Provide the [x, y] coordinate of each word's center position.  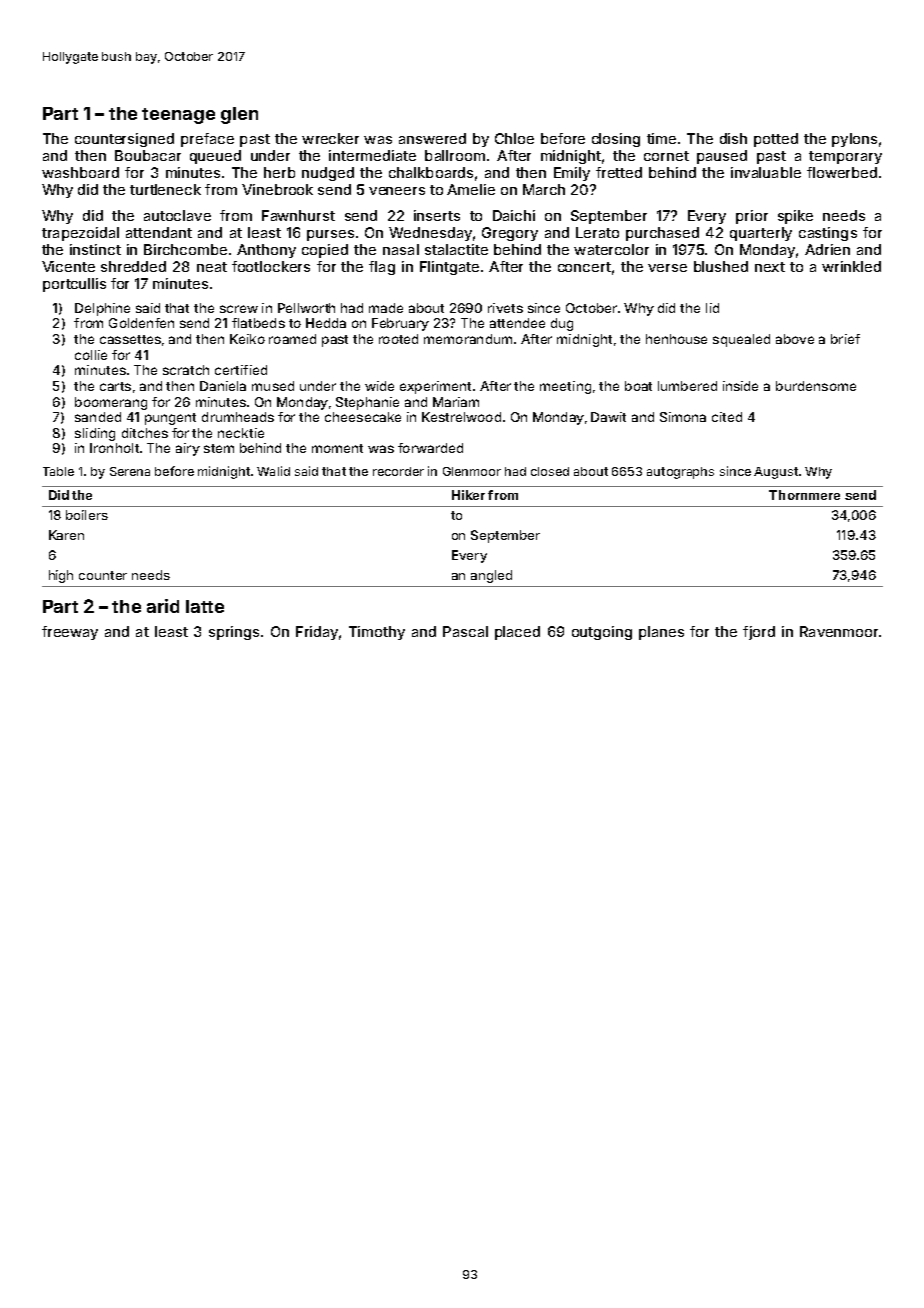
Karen [66, 535]
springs [234, 633]
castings [828, 234]
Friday [317, 633]
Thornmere [804, 495]
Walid [273, 471]
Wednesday [430, 234]
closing [616, 140]
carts [115, 386]
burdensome [816, 386]
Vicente [68, 266]
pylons [854, 140]
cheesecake [363, 417]
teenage [178, 116]
